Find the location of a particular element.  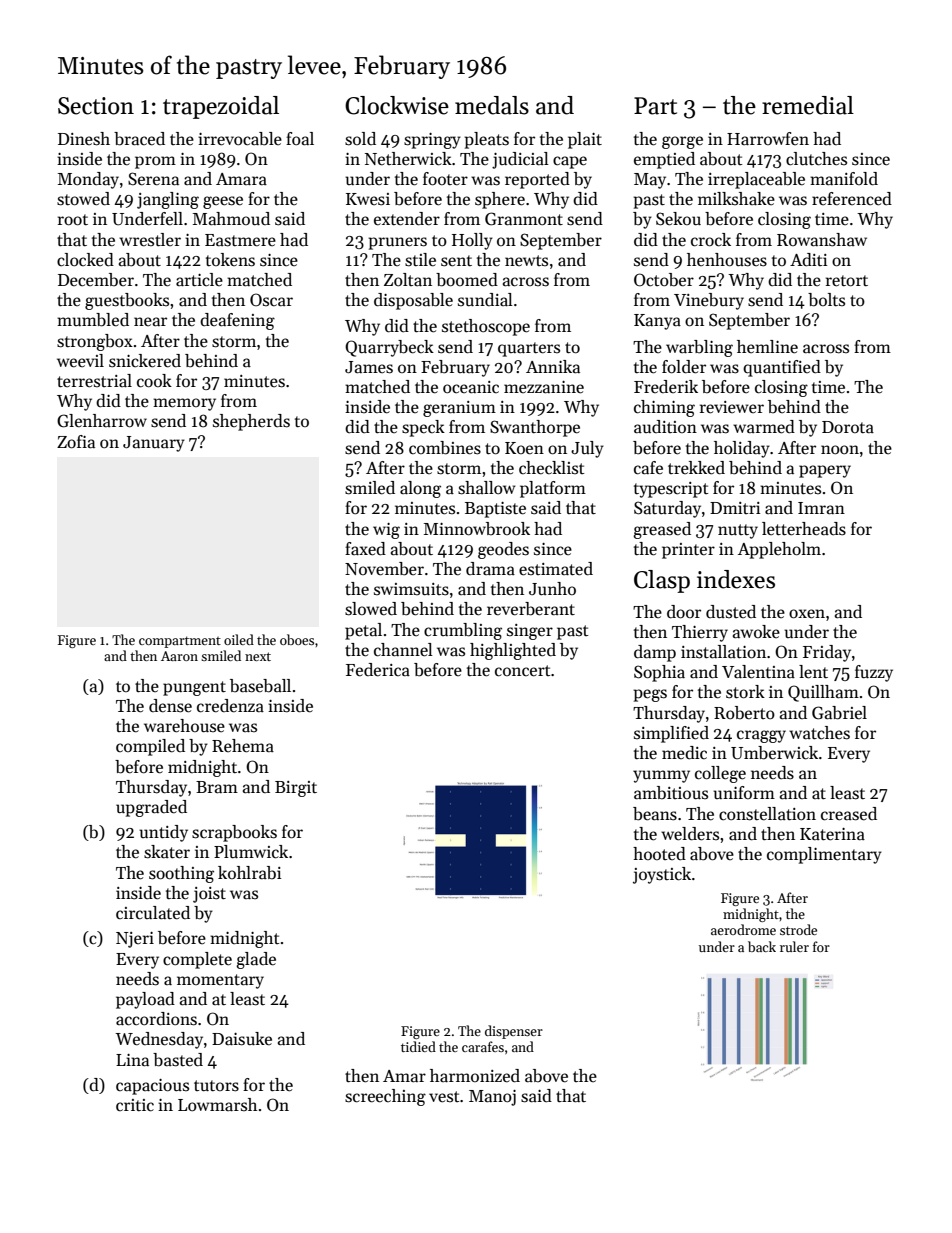

compiled is located at coordinates (150, 747).
